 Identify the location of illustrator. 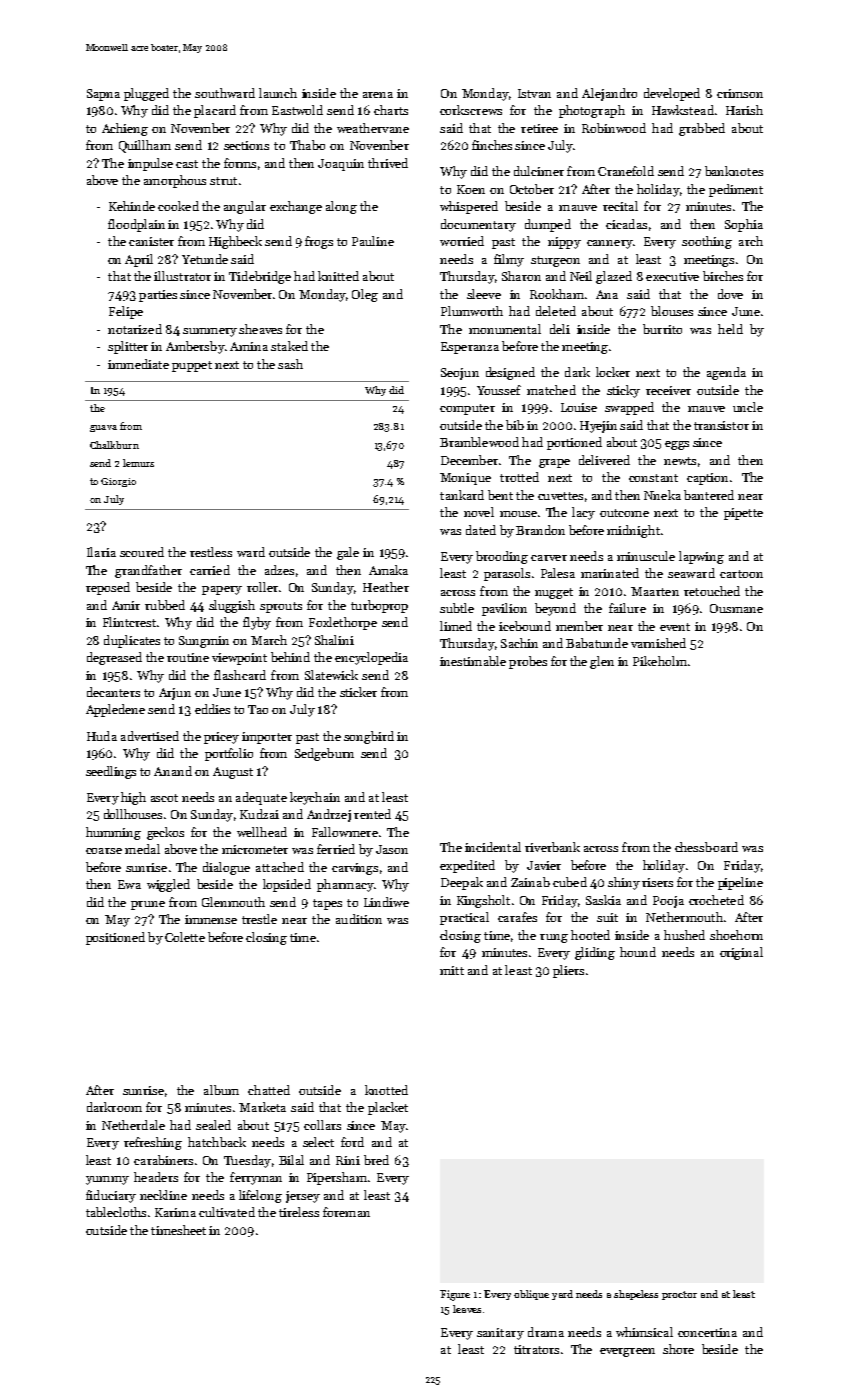
(182, 276).
